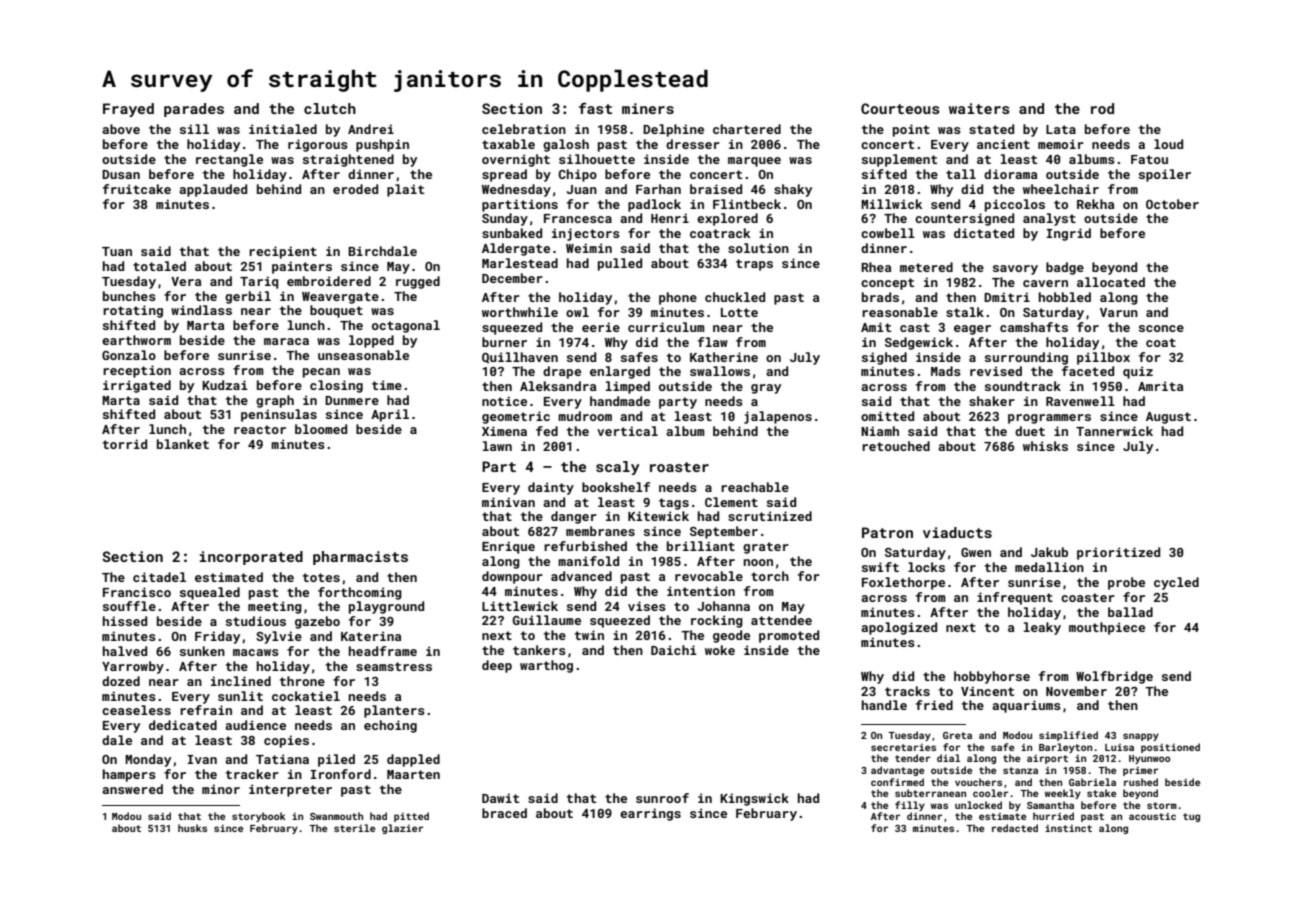  I want to click on earrings, so click(650, 814).
